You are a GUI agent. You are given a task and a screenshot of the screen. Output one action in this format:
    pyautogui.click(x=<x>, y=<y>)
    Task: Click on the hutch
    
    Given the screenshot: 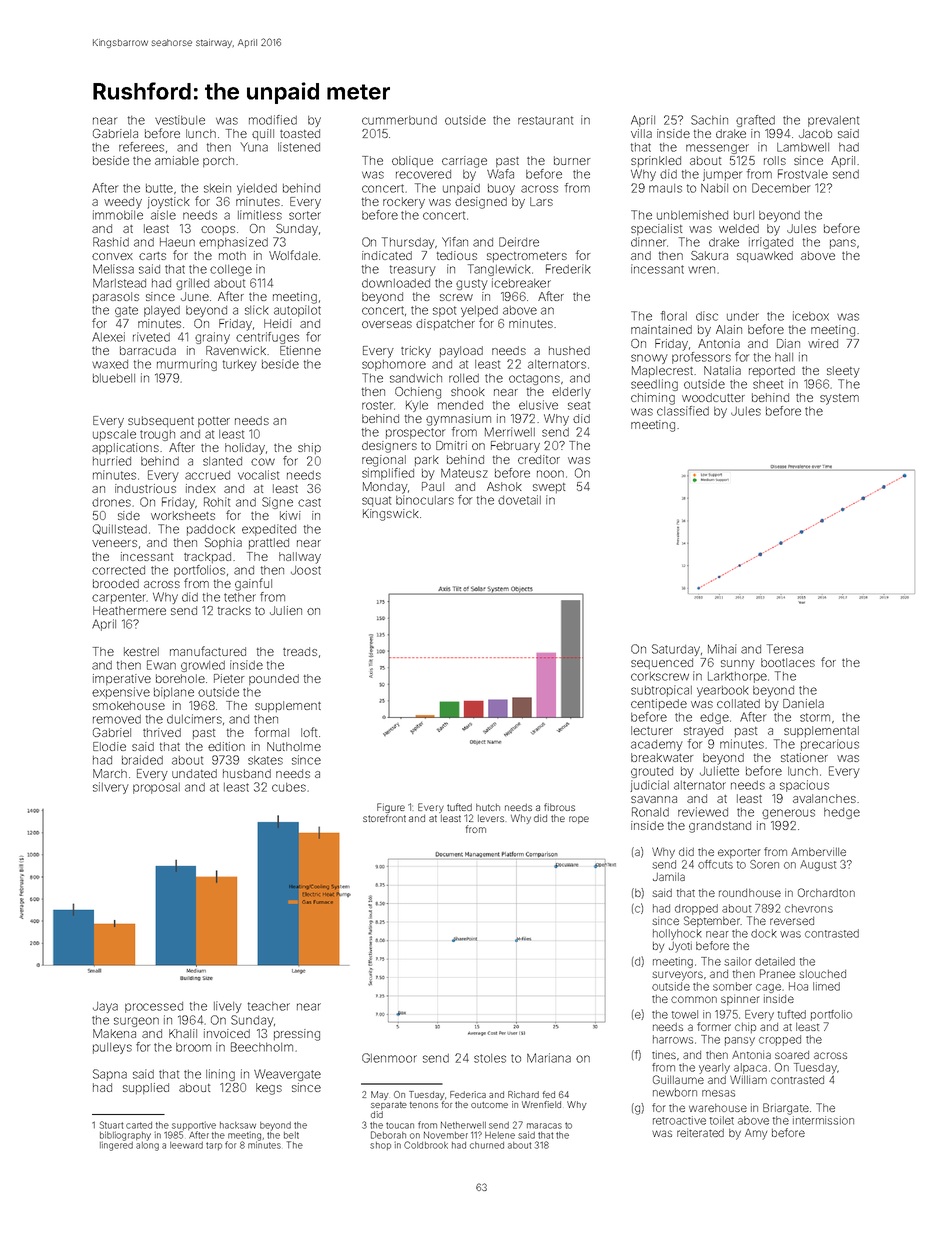 What is the action you would take?
    pyautogui.click(x=488, y=807)
